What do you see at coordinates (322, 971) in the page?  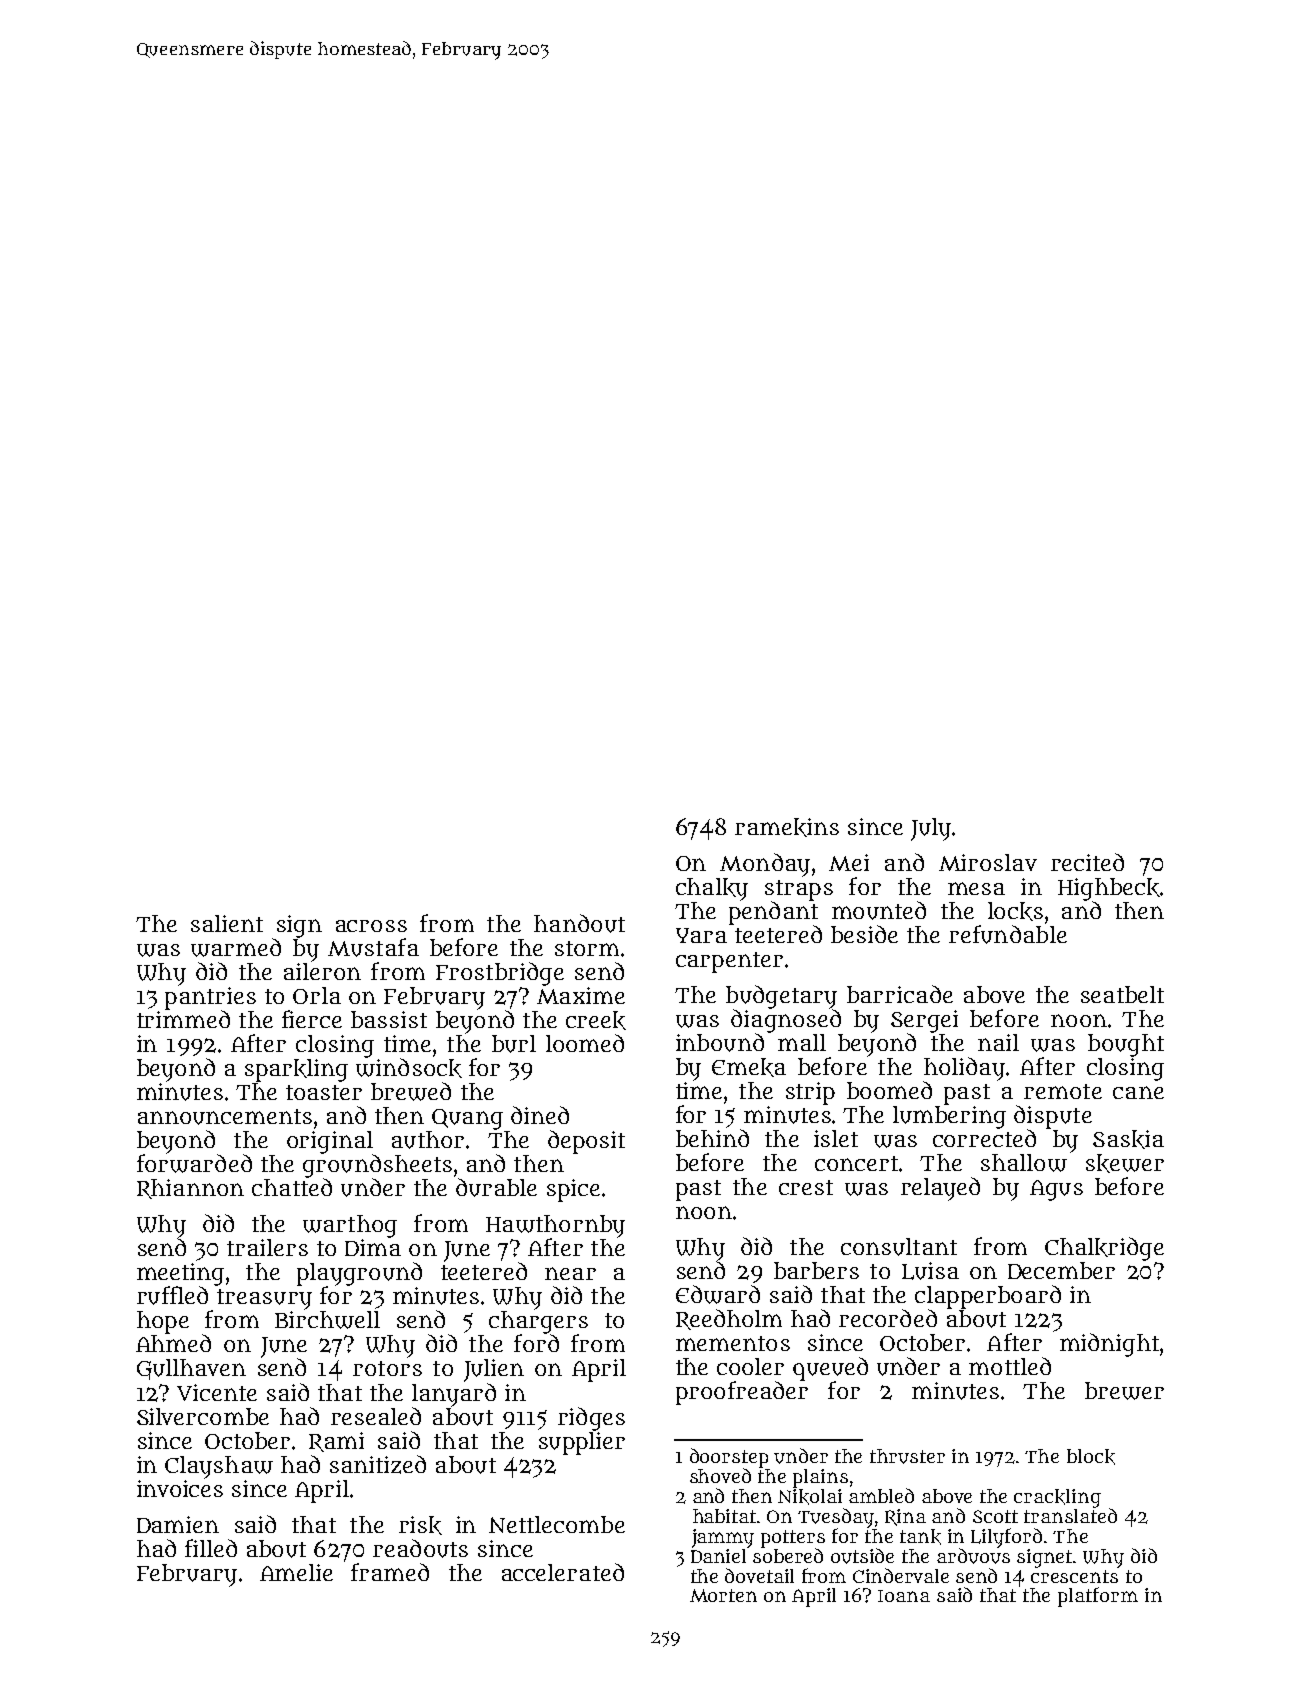 I see `aileron` at bounding box center [322, 971].
